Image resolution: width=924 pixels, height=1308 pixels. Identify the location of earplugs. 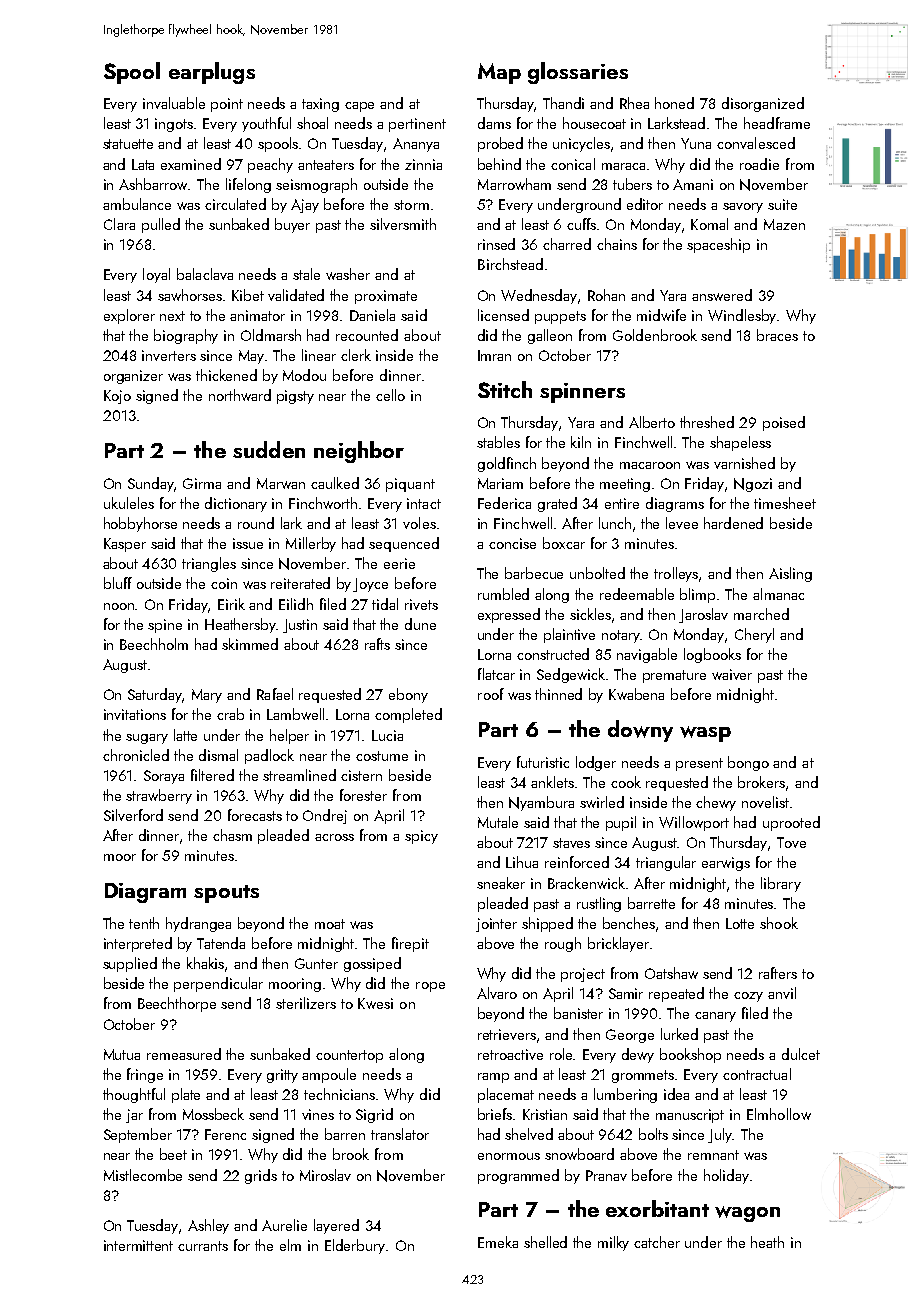
(212, 73).
